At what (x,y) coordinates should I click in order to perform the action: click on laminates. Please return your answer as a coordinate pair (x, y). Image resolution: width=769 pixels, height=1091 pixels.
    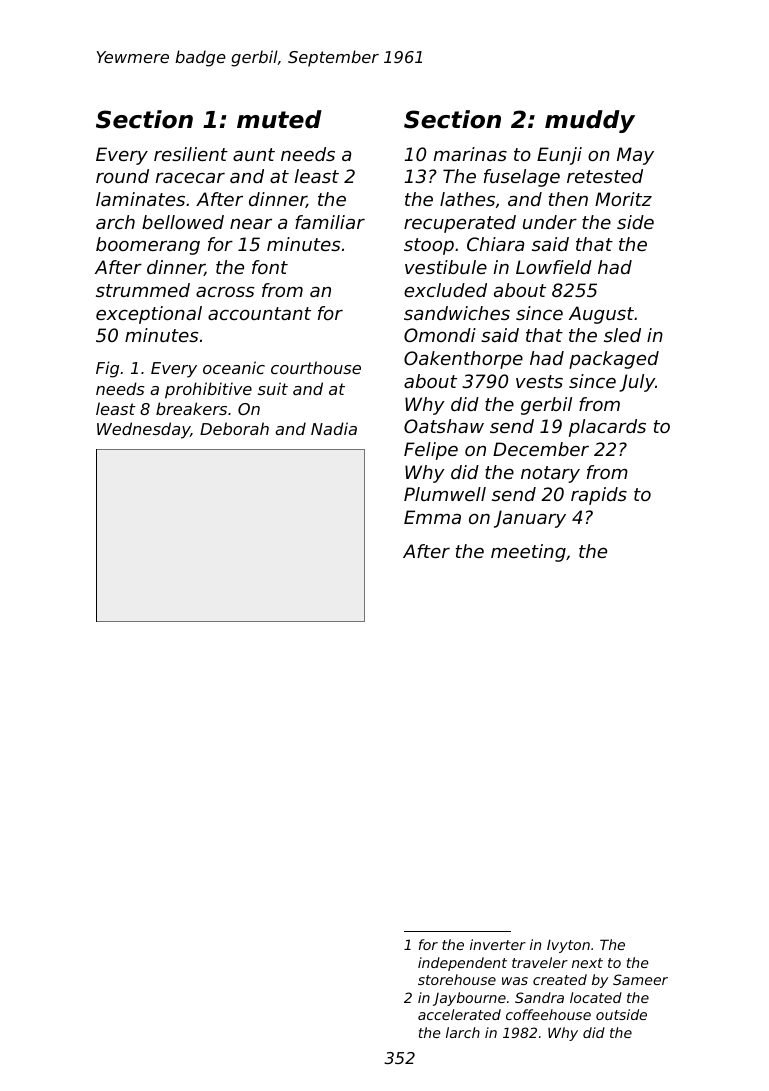
    Looking at the image, I should click on (140, 199).
